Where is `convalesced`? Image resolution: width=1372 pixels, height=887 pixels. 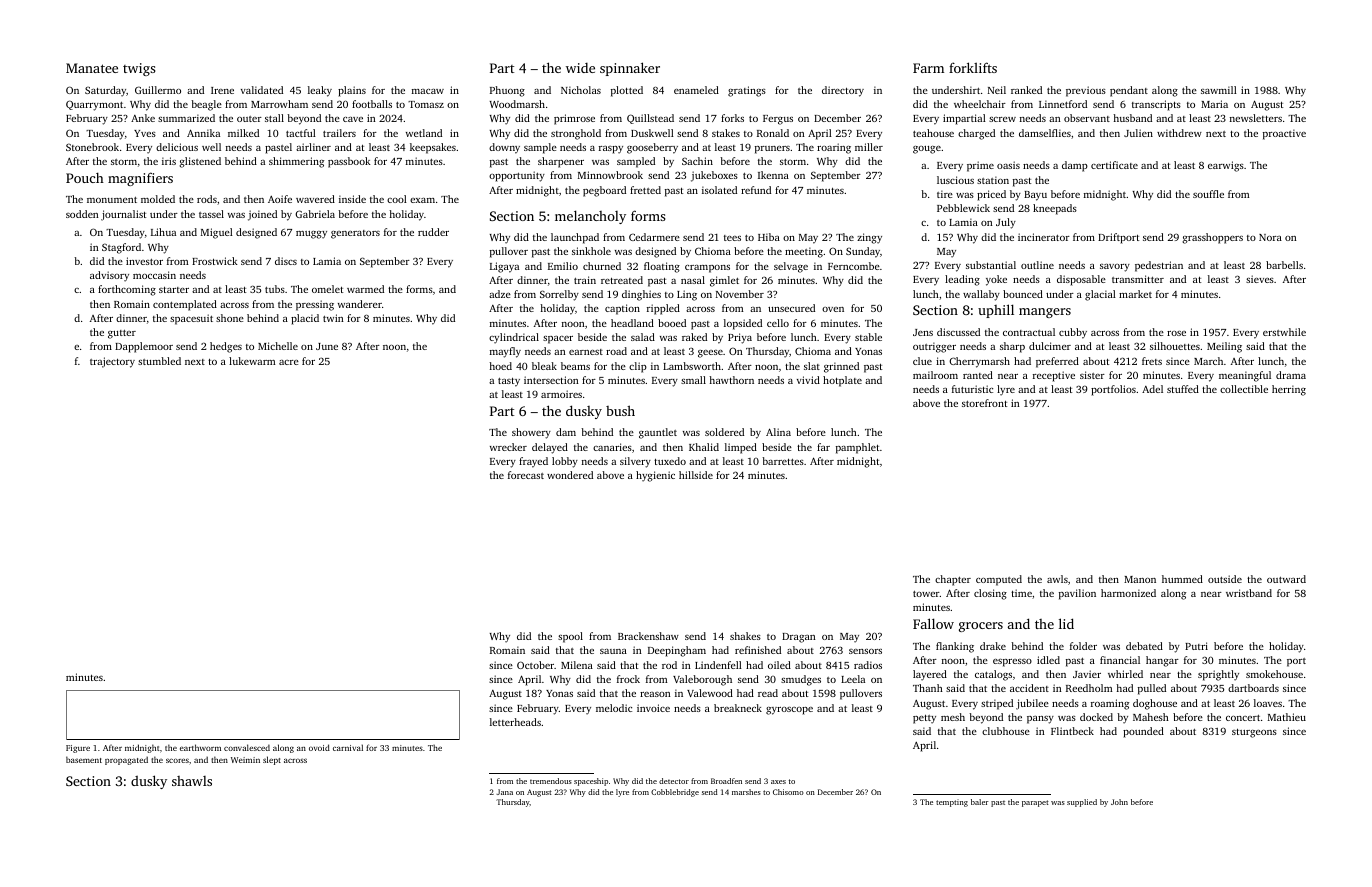
convalesced is located at coordinates (247, 747).
